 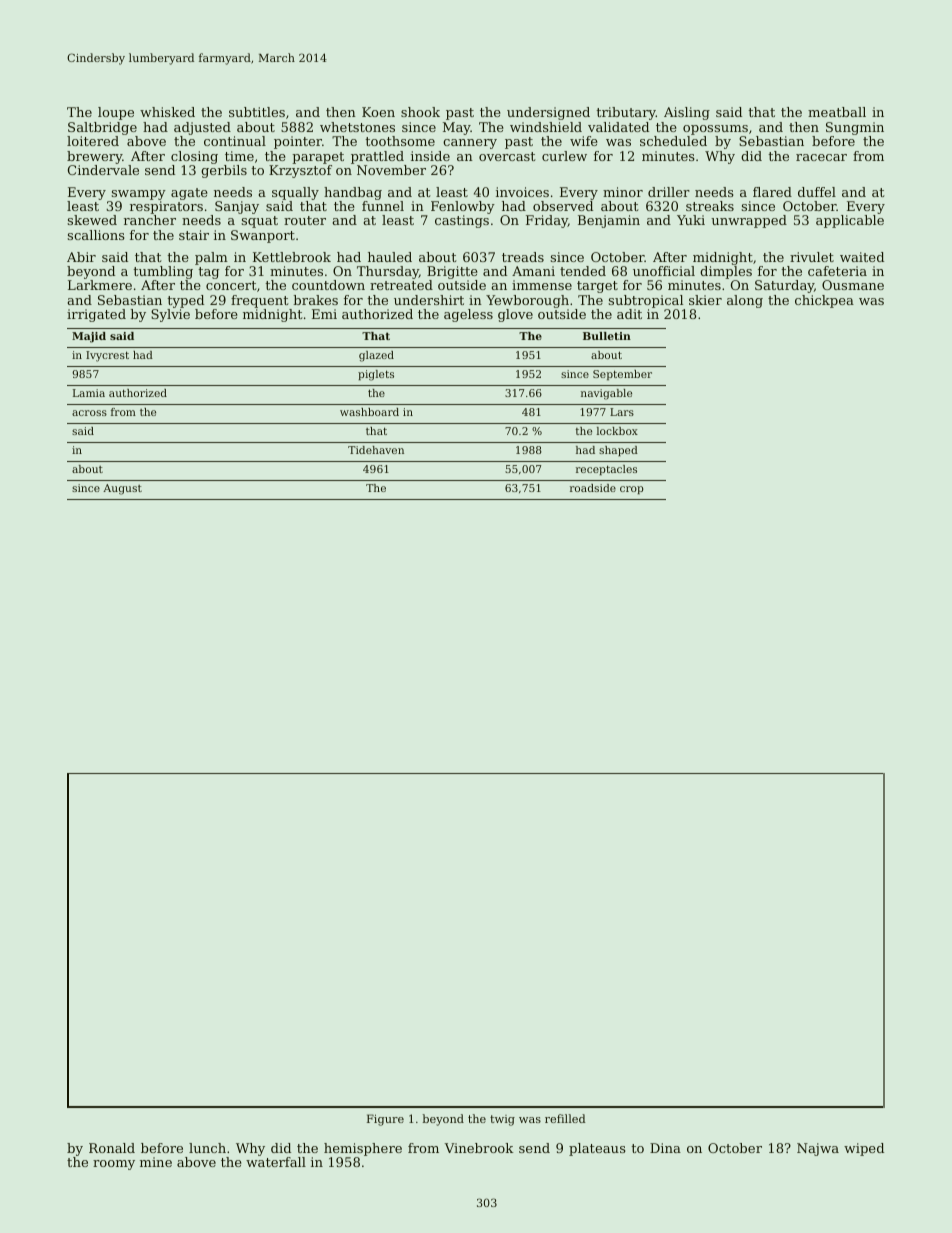 What do you see at coordinates (687, 113) in the screenshot?
I see `Aisling` at bounding box center [687, 113].
